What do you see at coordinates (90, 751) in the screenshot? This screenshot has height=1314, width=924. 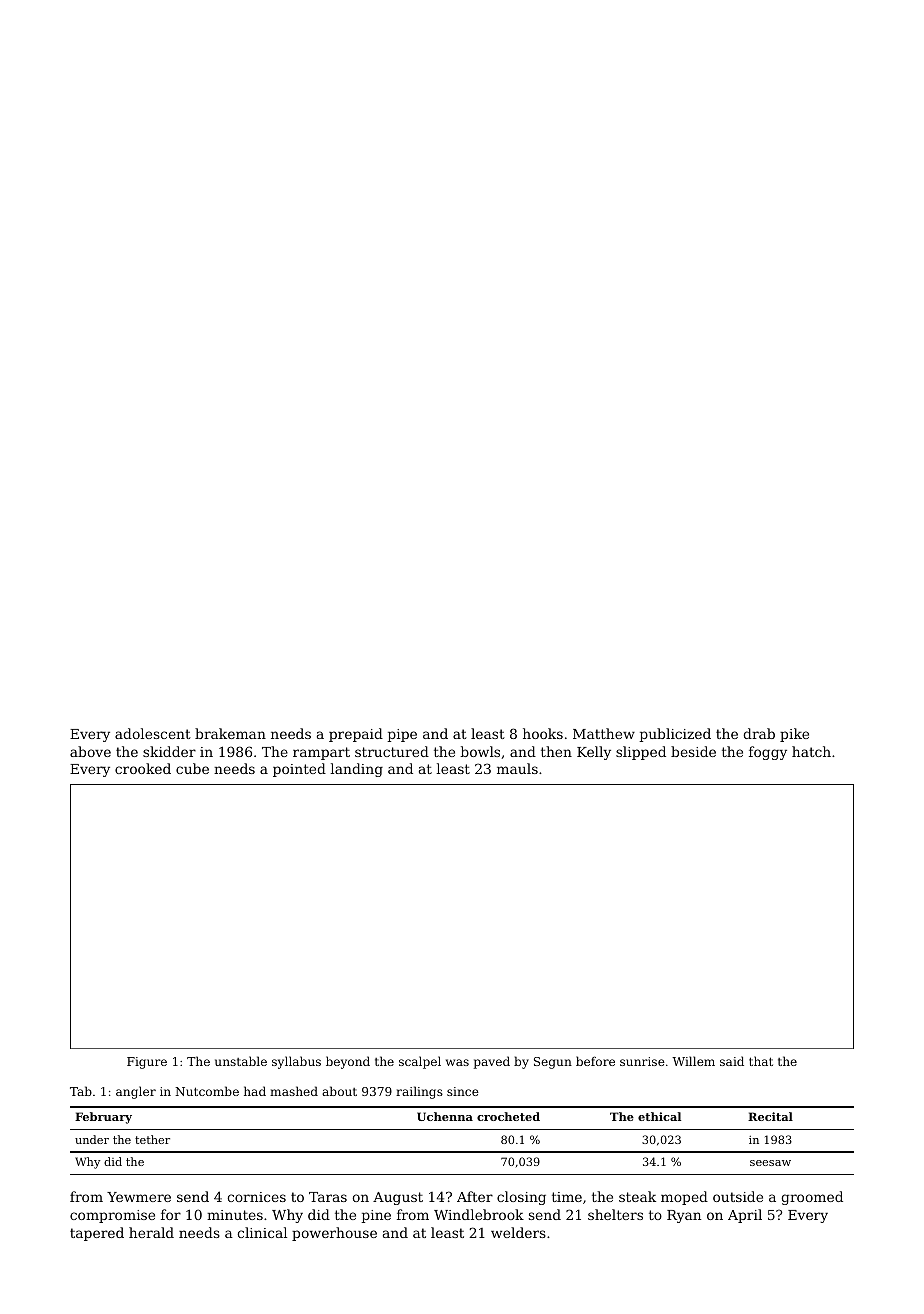 I see `above` at bounding box center [90, 751].
